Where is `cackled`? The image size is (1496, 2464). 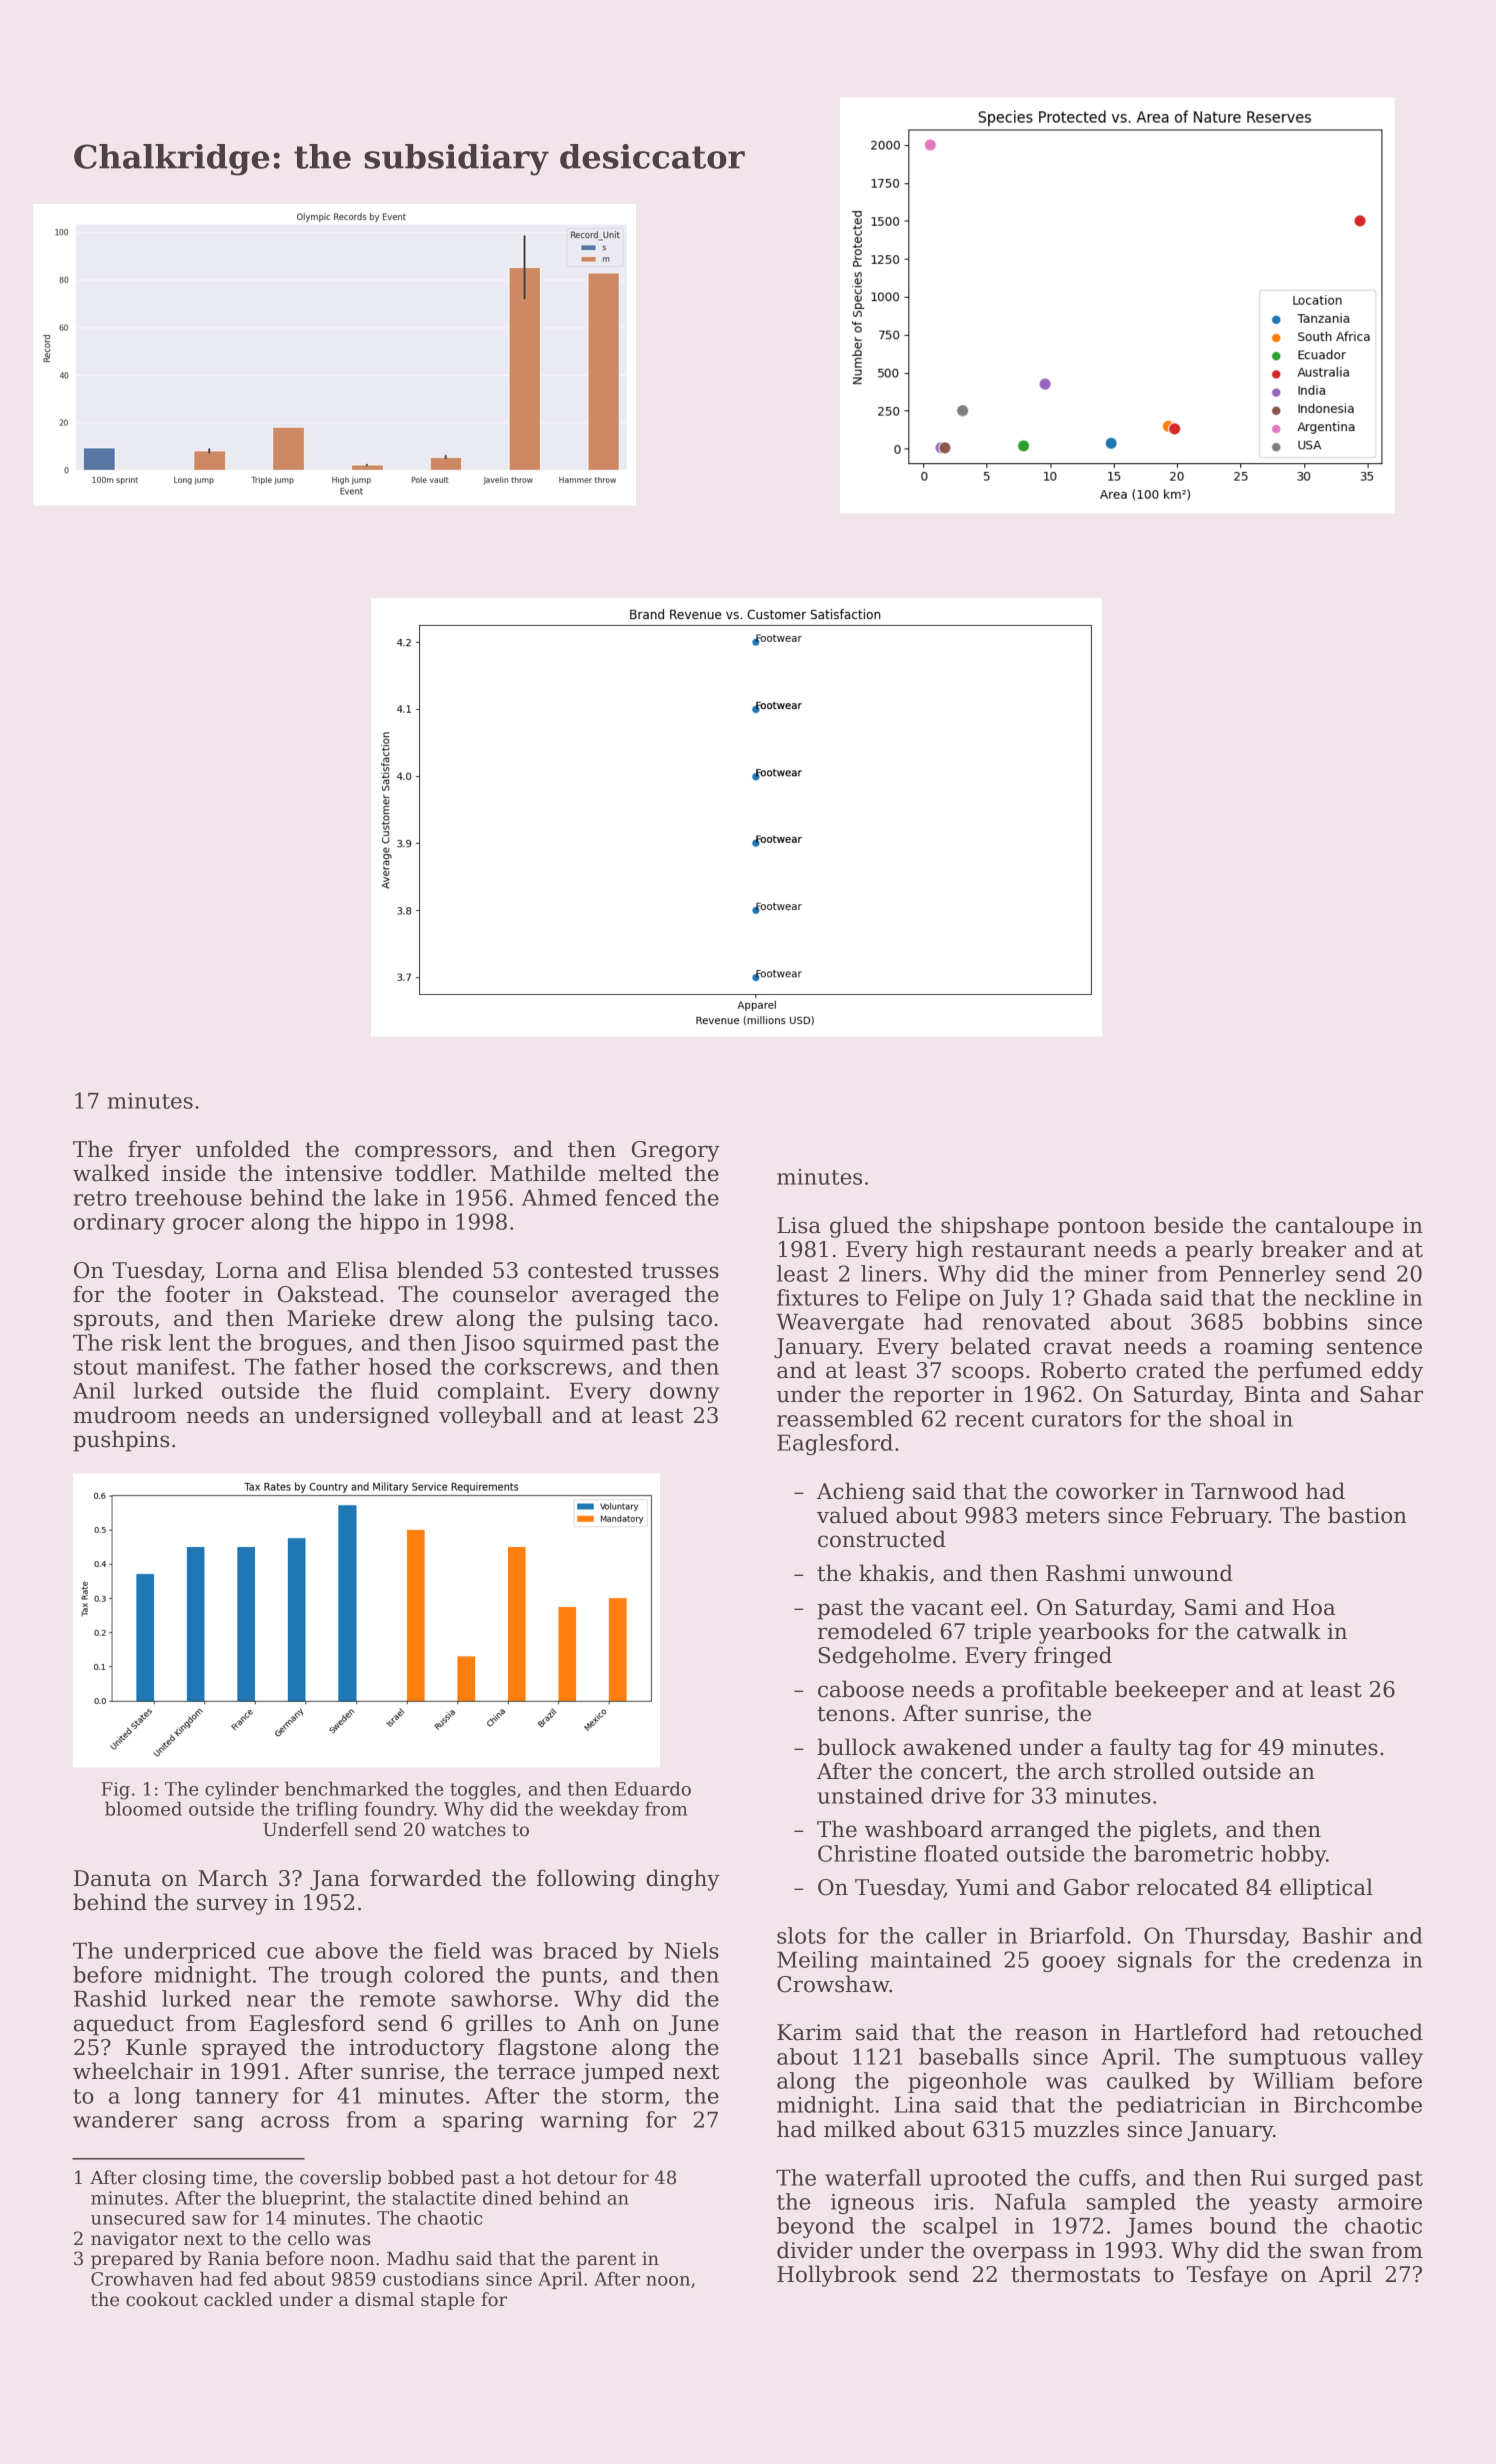
cackled is located at coordinates (238, 2299).
